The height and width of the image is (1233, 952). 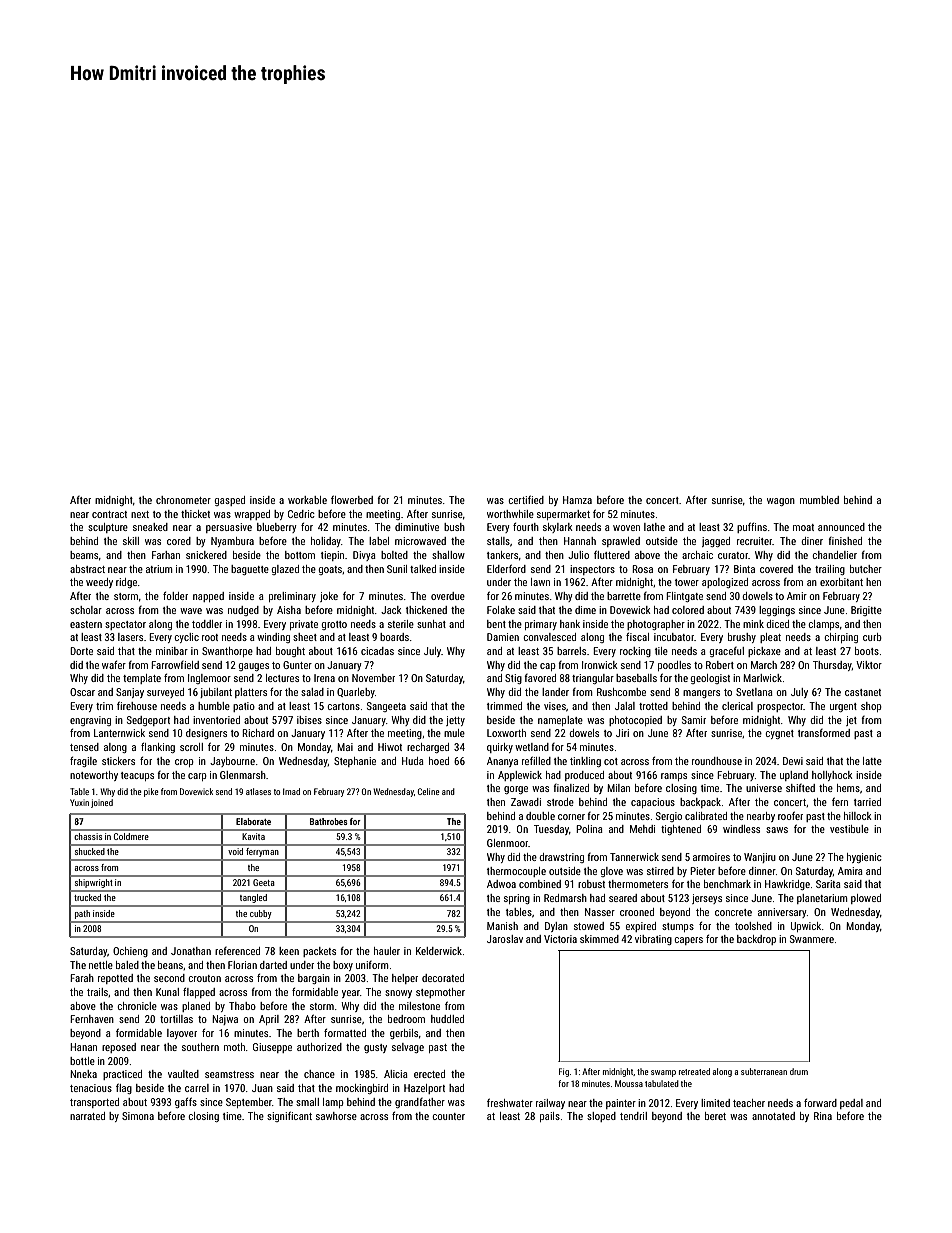 What do you see at coordinates (601, 1117) in the image?
I see `sloped` at bounding box center [601, 1117].
